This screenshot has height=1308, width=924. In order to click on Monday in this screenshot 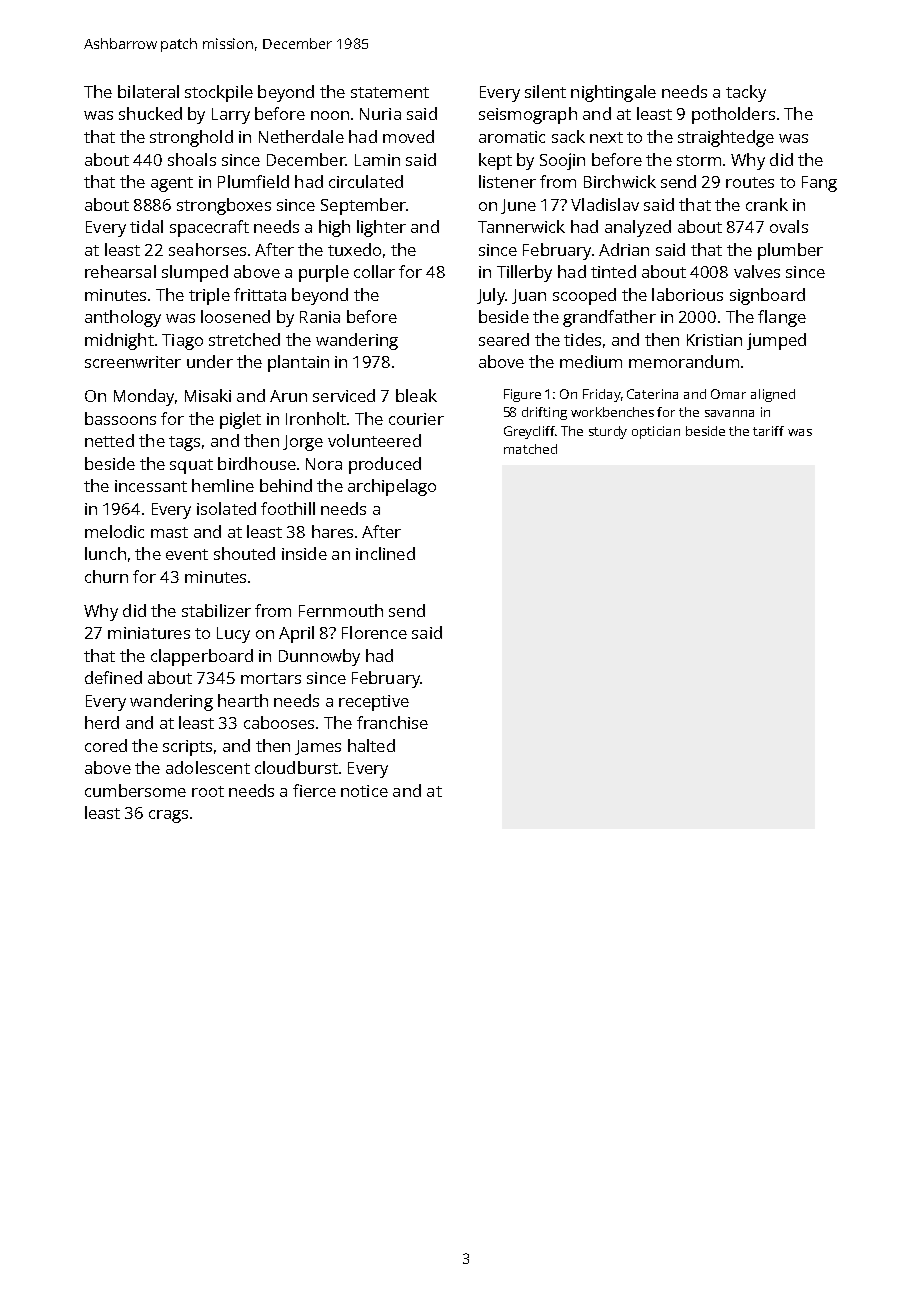, I will do `click(144, 397)`.
